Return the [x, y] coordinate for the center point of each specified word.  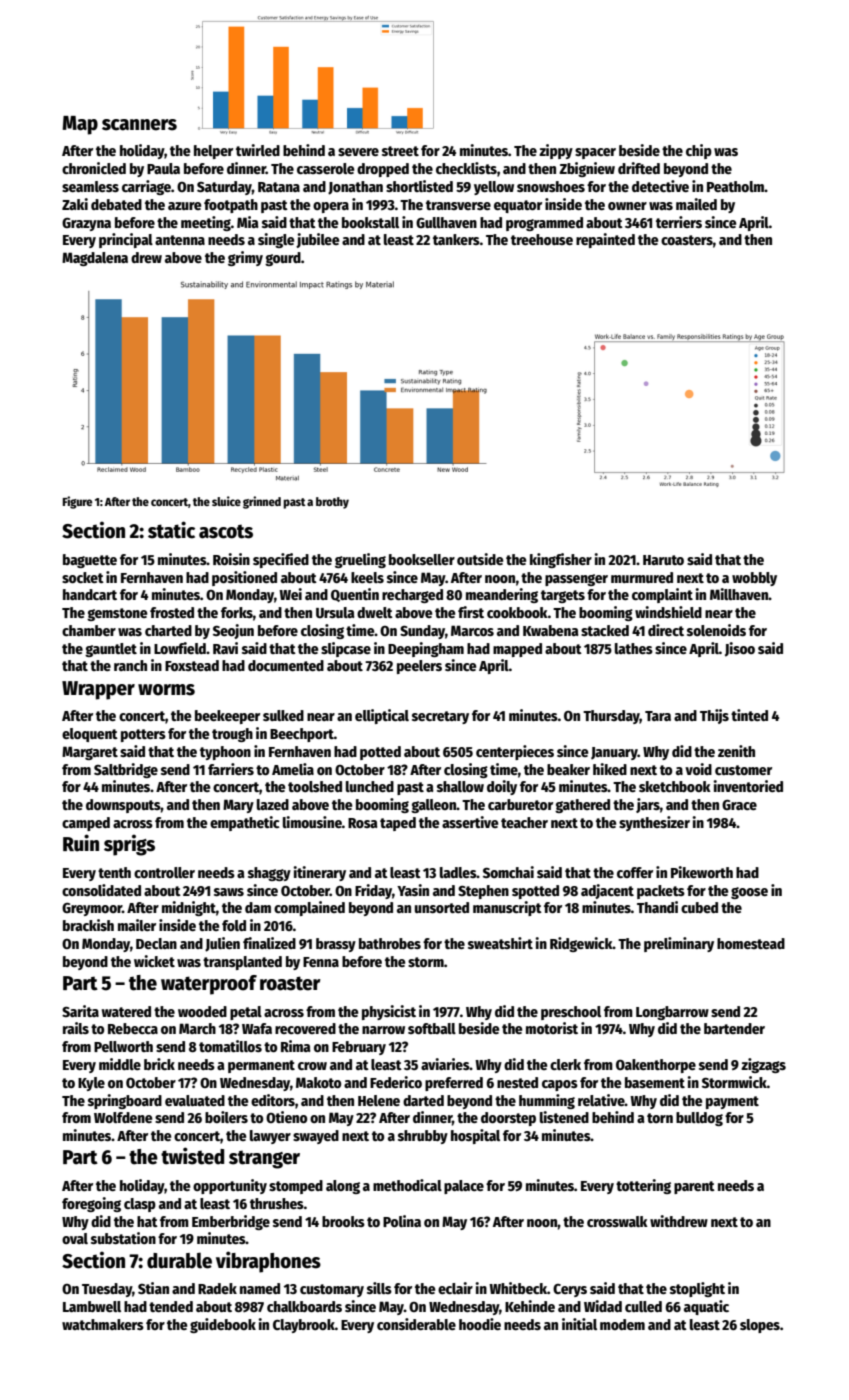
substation [123, 1238]
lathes [634, 648]
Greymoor [92, 909]
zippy [556, 151]
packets [661, 892]
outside [480, 559]
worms [166, 690]
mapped [517, 650]
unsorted [442, 907]
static [171, 530]
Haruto [663, 560]
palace [464, 1187]
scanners [139, 125]
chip [699, 151]
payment [732, 1102]
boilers [226, 1117]
